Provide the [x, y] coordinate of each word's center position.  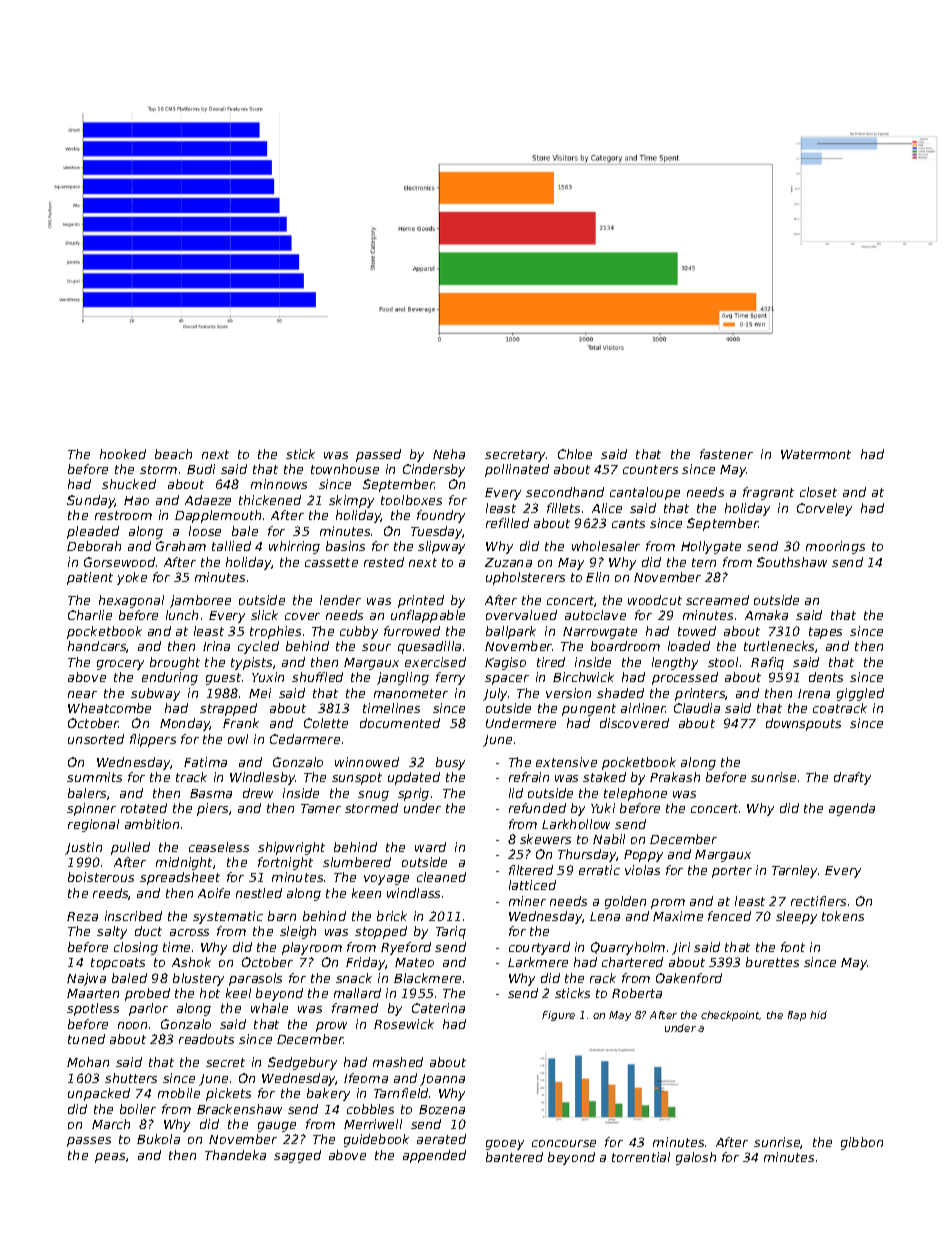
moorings [835, 547]
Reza [82, 916]
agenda [852, 809]
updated [414, 778]
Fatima [205, 762]
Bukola [158, 1139]
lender [340, 600]
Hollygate [711, 547]
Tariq [451, 932]
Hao [136, 500]
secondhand [565, 492]
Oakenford [689, 978]
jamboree [200, 601]
